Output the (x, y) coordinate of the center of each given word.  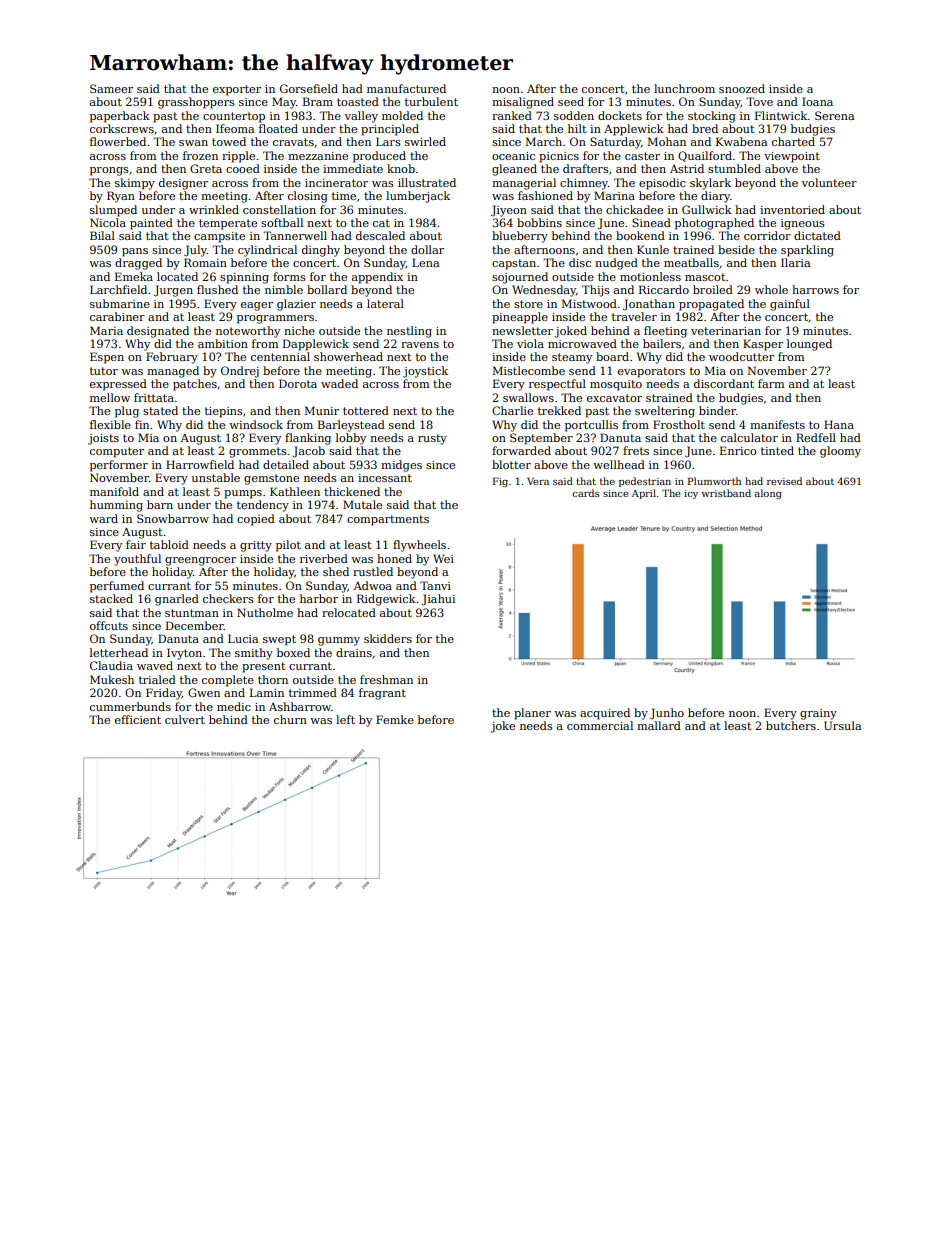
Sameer (111, 88)
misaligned (523, 103)
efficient (138, 719)
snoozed (742, 88)
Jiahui (438, 600)
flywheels (419, 546)
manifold (114, 491)
